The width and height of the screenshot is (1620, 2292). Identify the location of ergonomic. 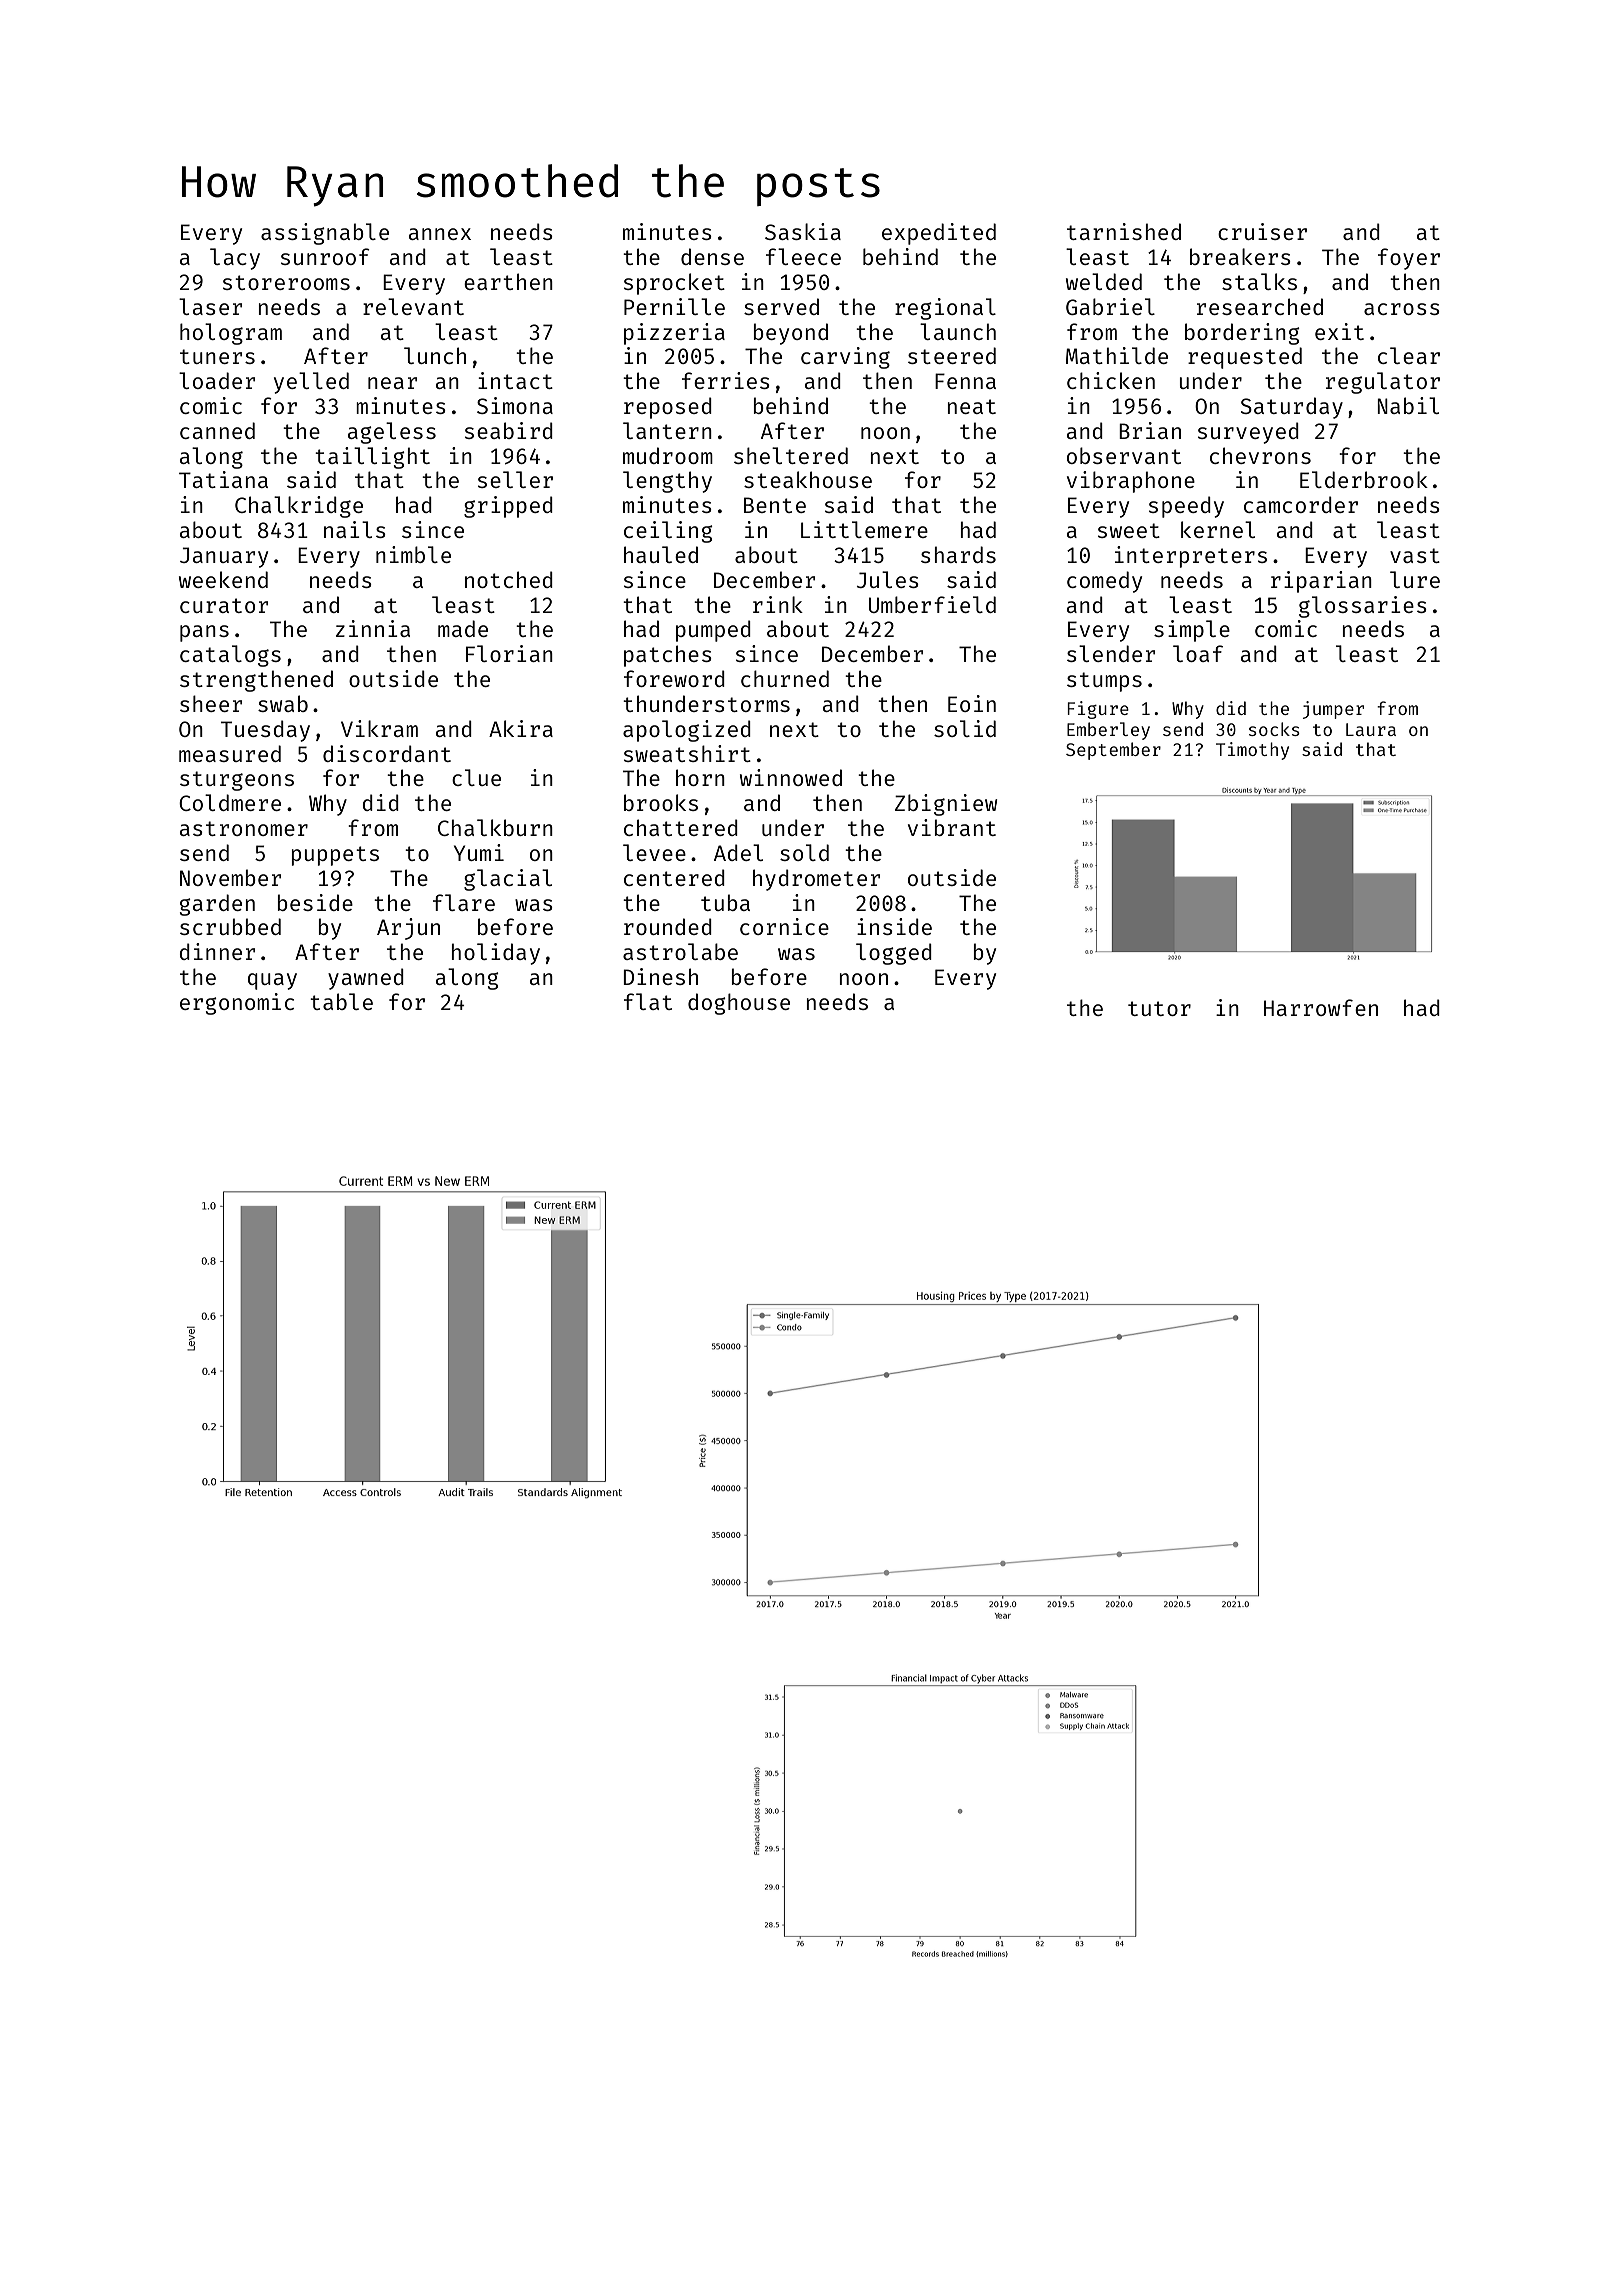
(237, 1004).
